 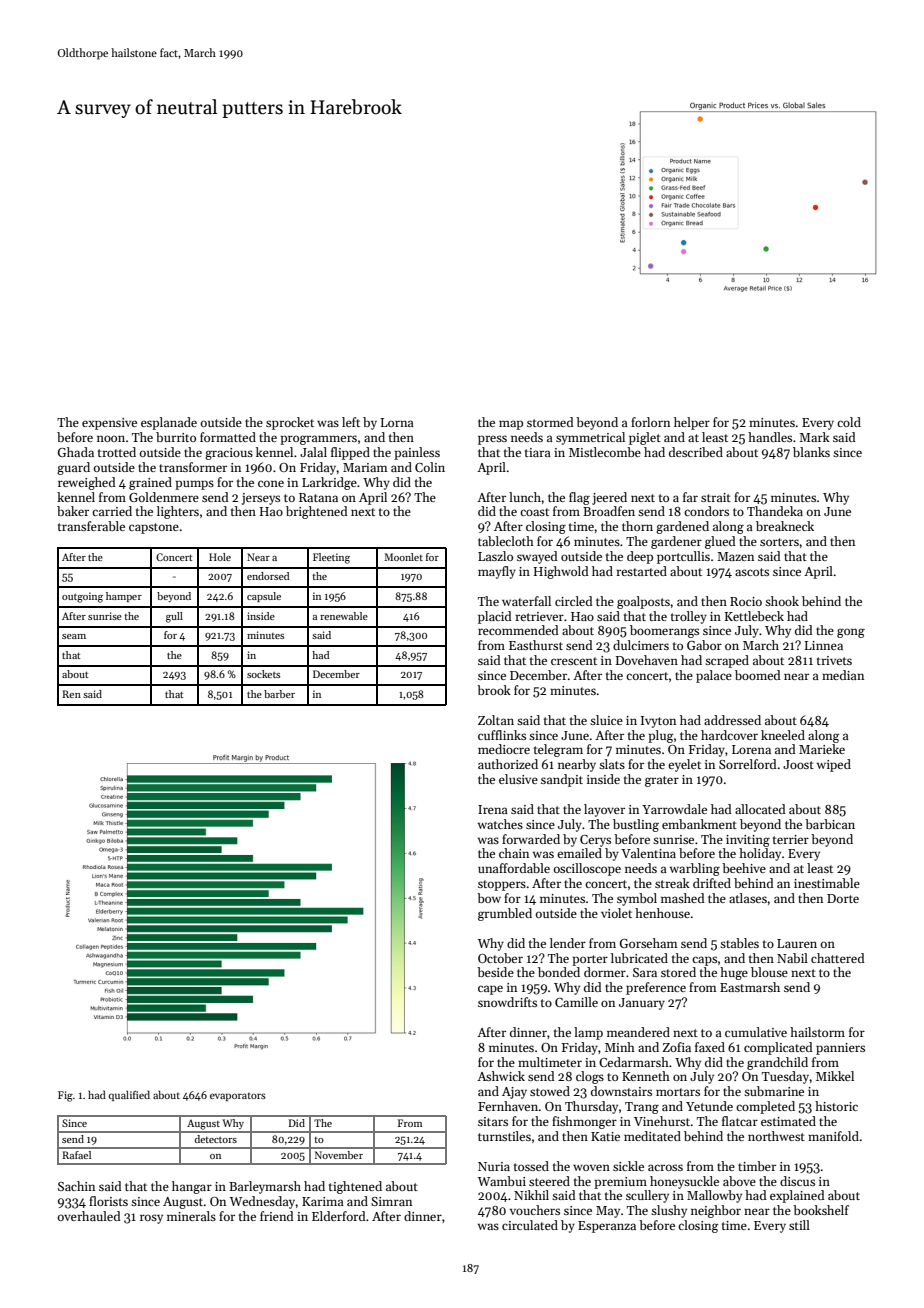 I want to click on beside, so click(x=495, y=972).
